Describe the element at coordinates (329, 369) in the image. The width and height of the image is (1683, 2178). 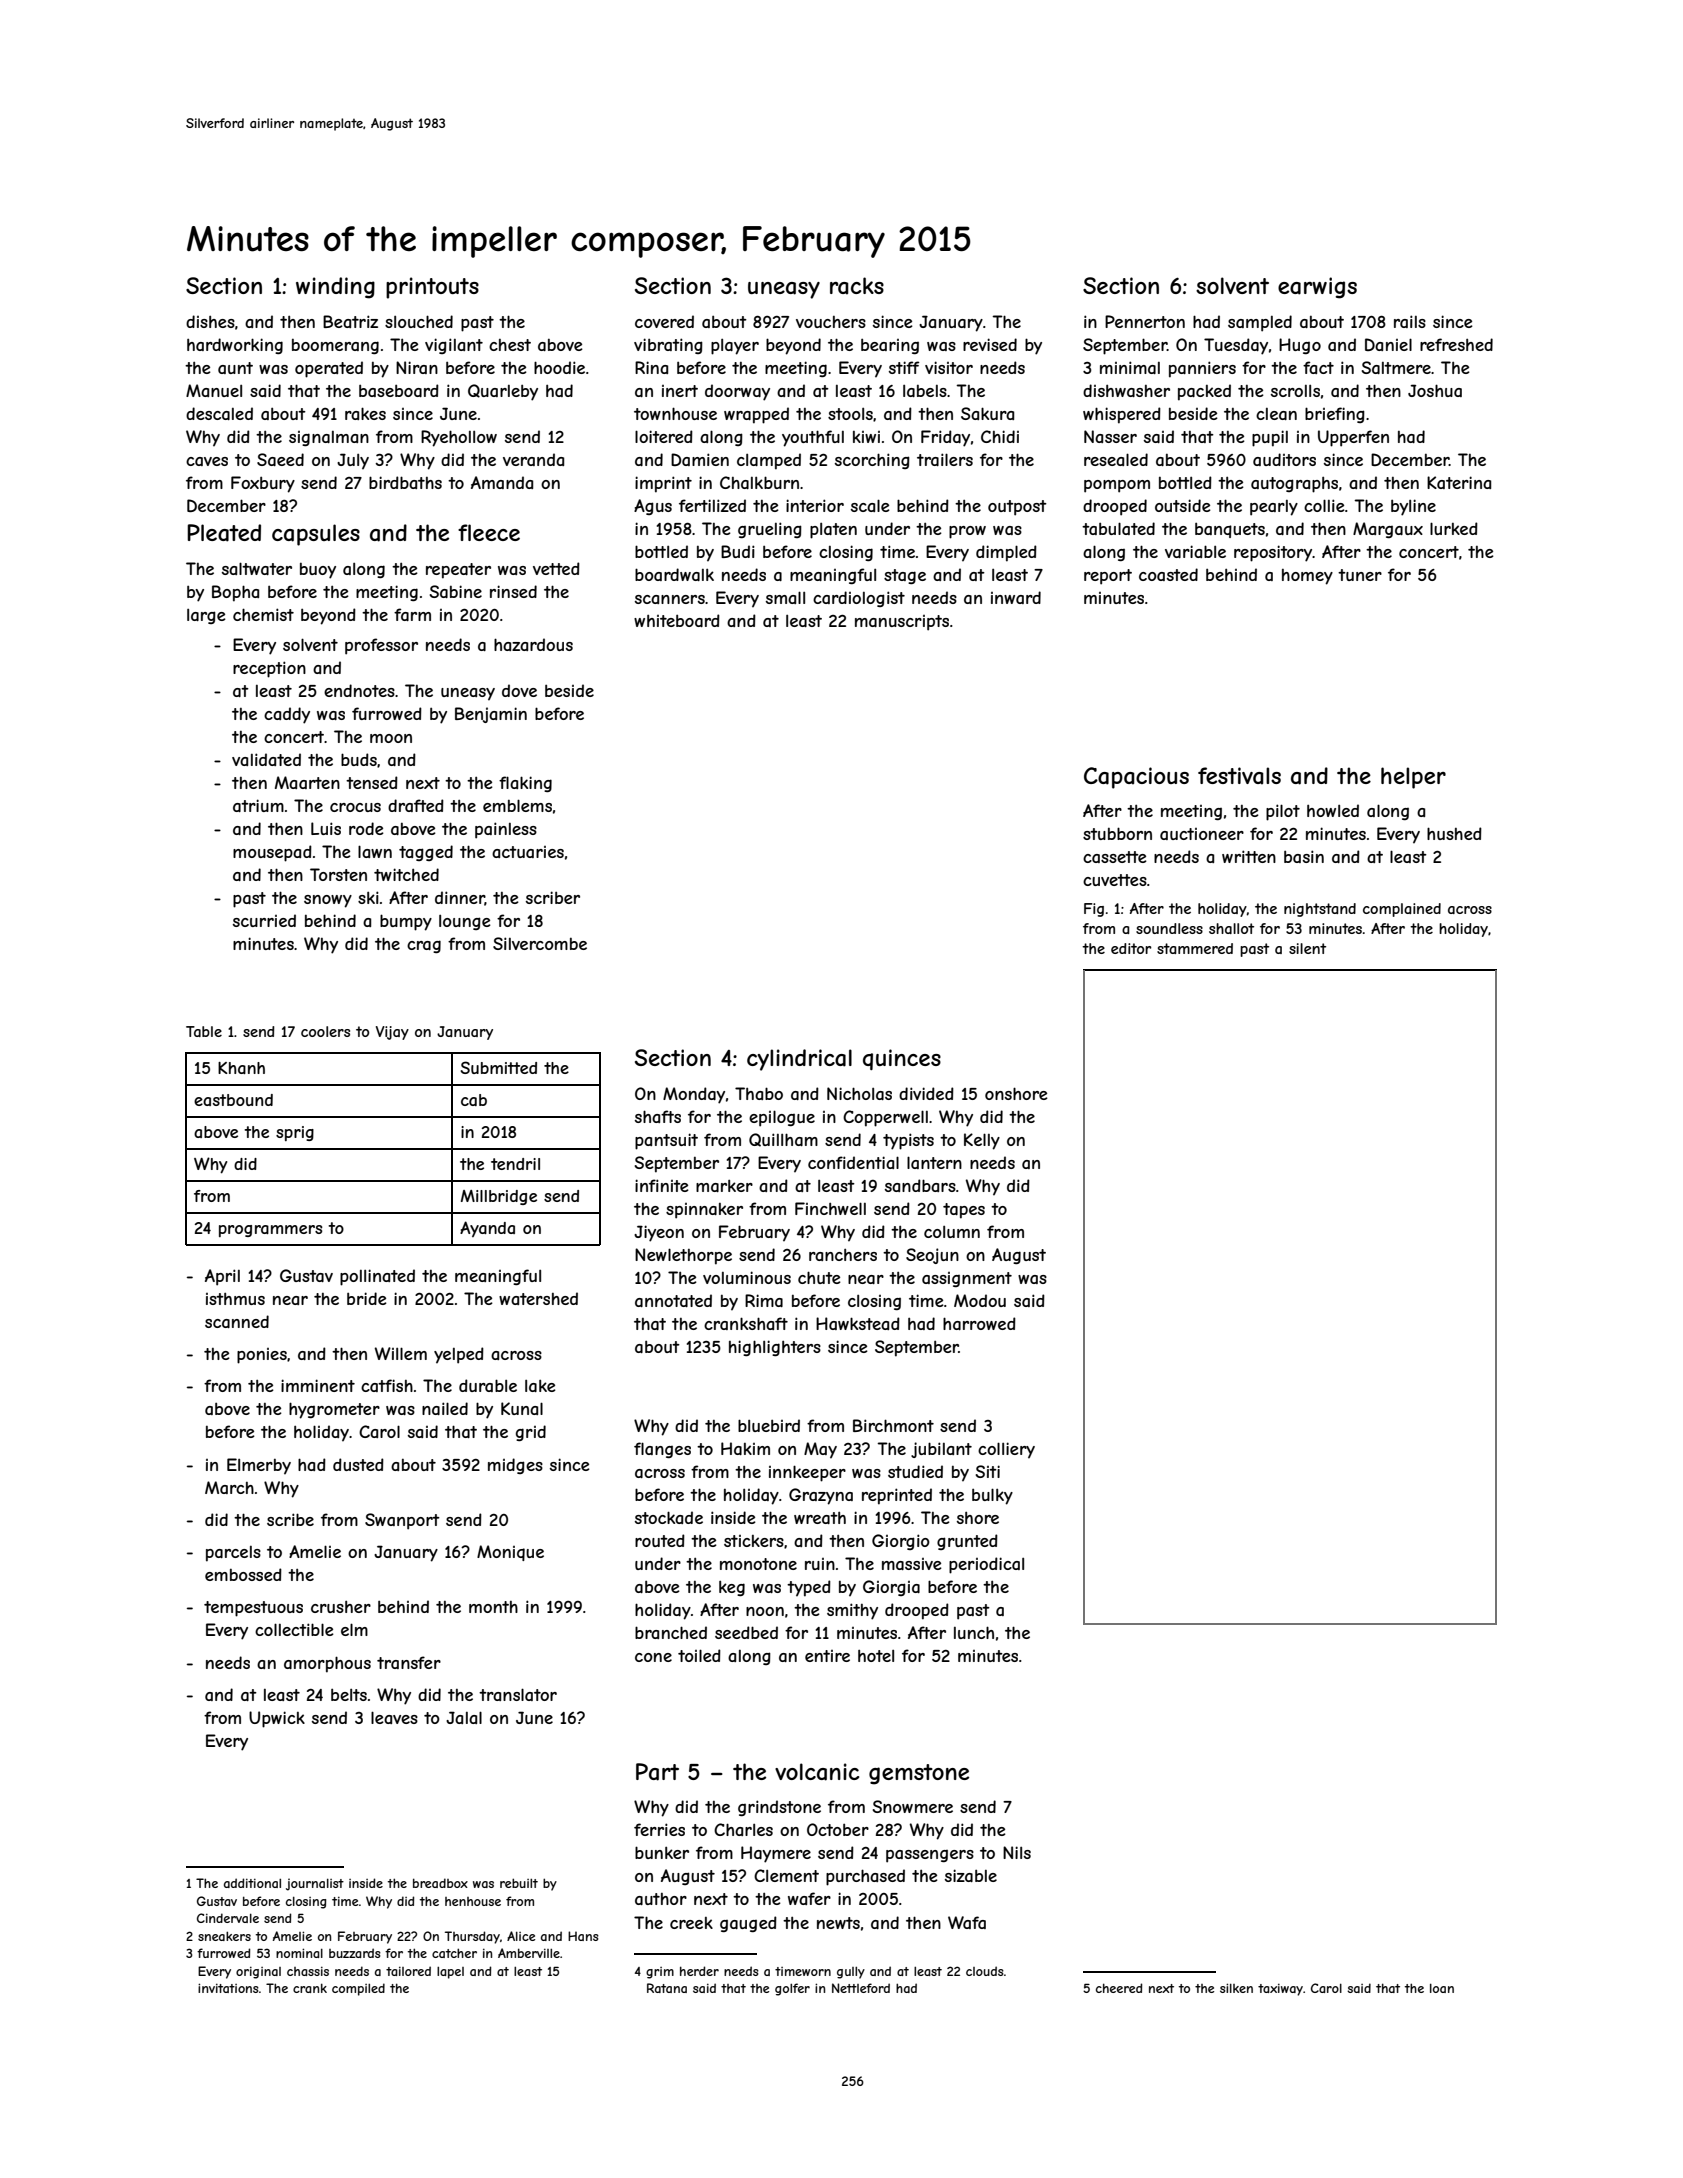
I see `operated` at that location.
